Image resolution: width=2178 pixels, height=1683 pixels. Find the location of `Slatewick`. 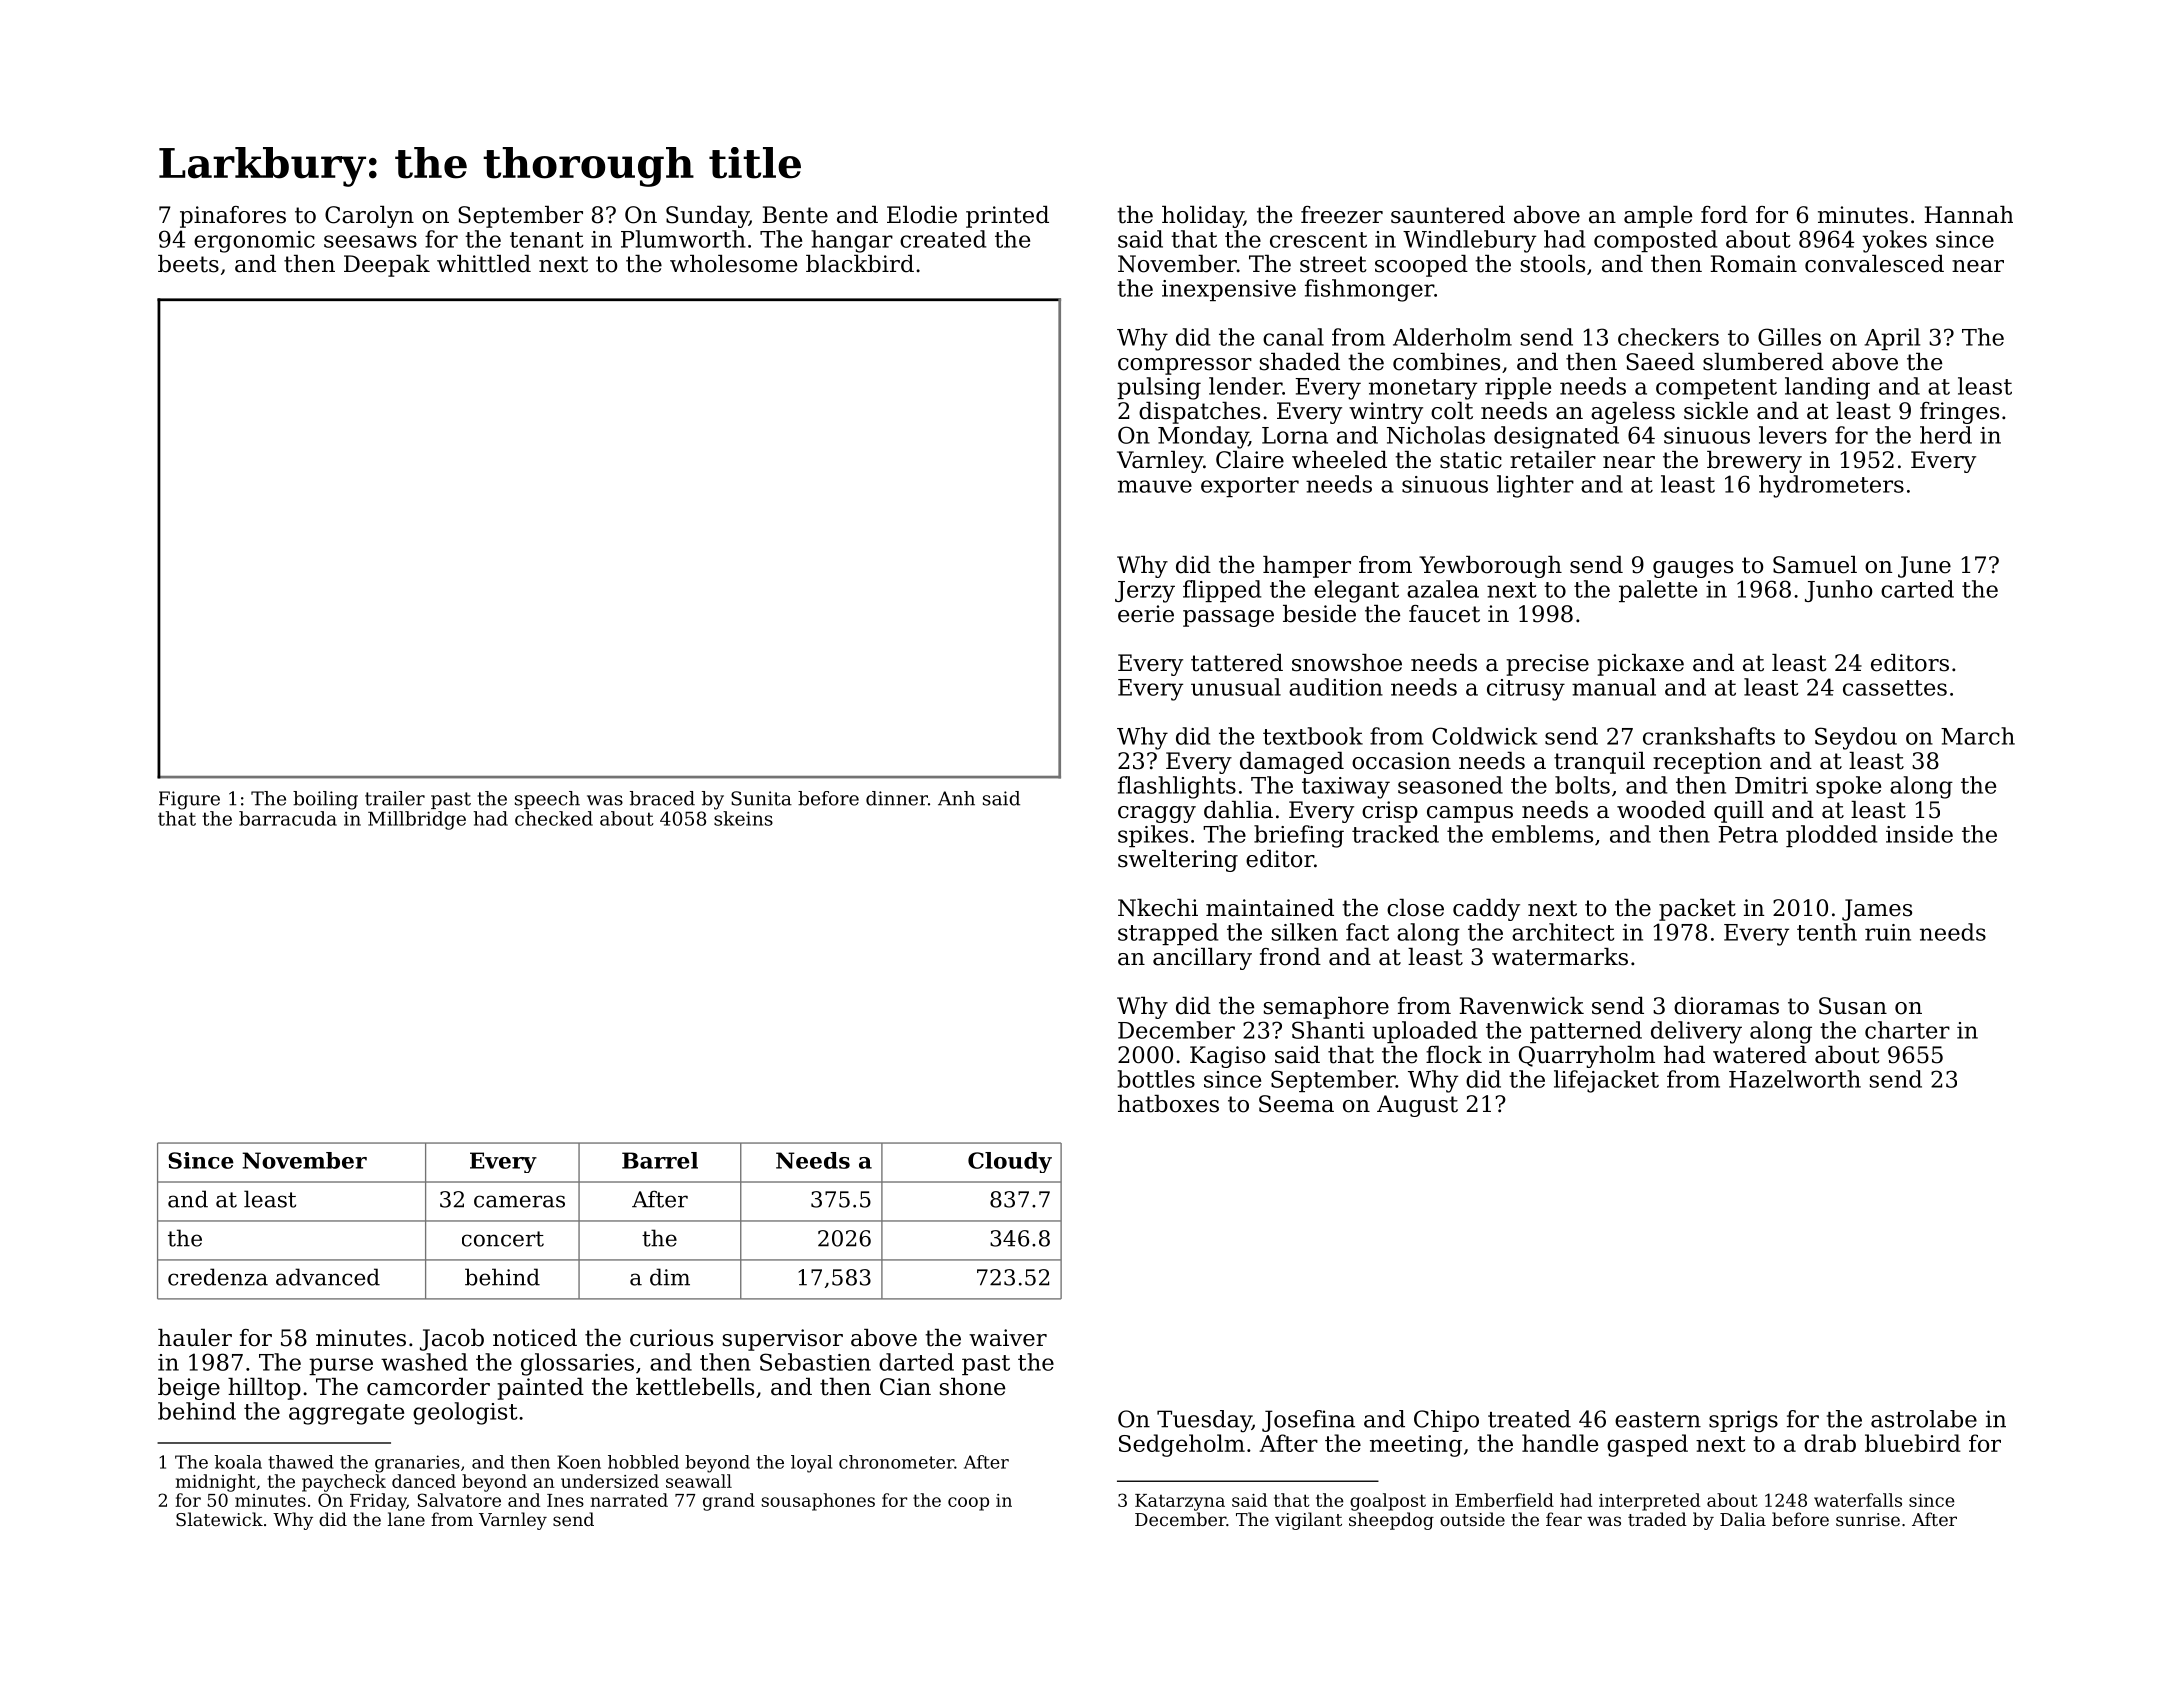

Slatewick is located at coordinates (219, 1519).
